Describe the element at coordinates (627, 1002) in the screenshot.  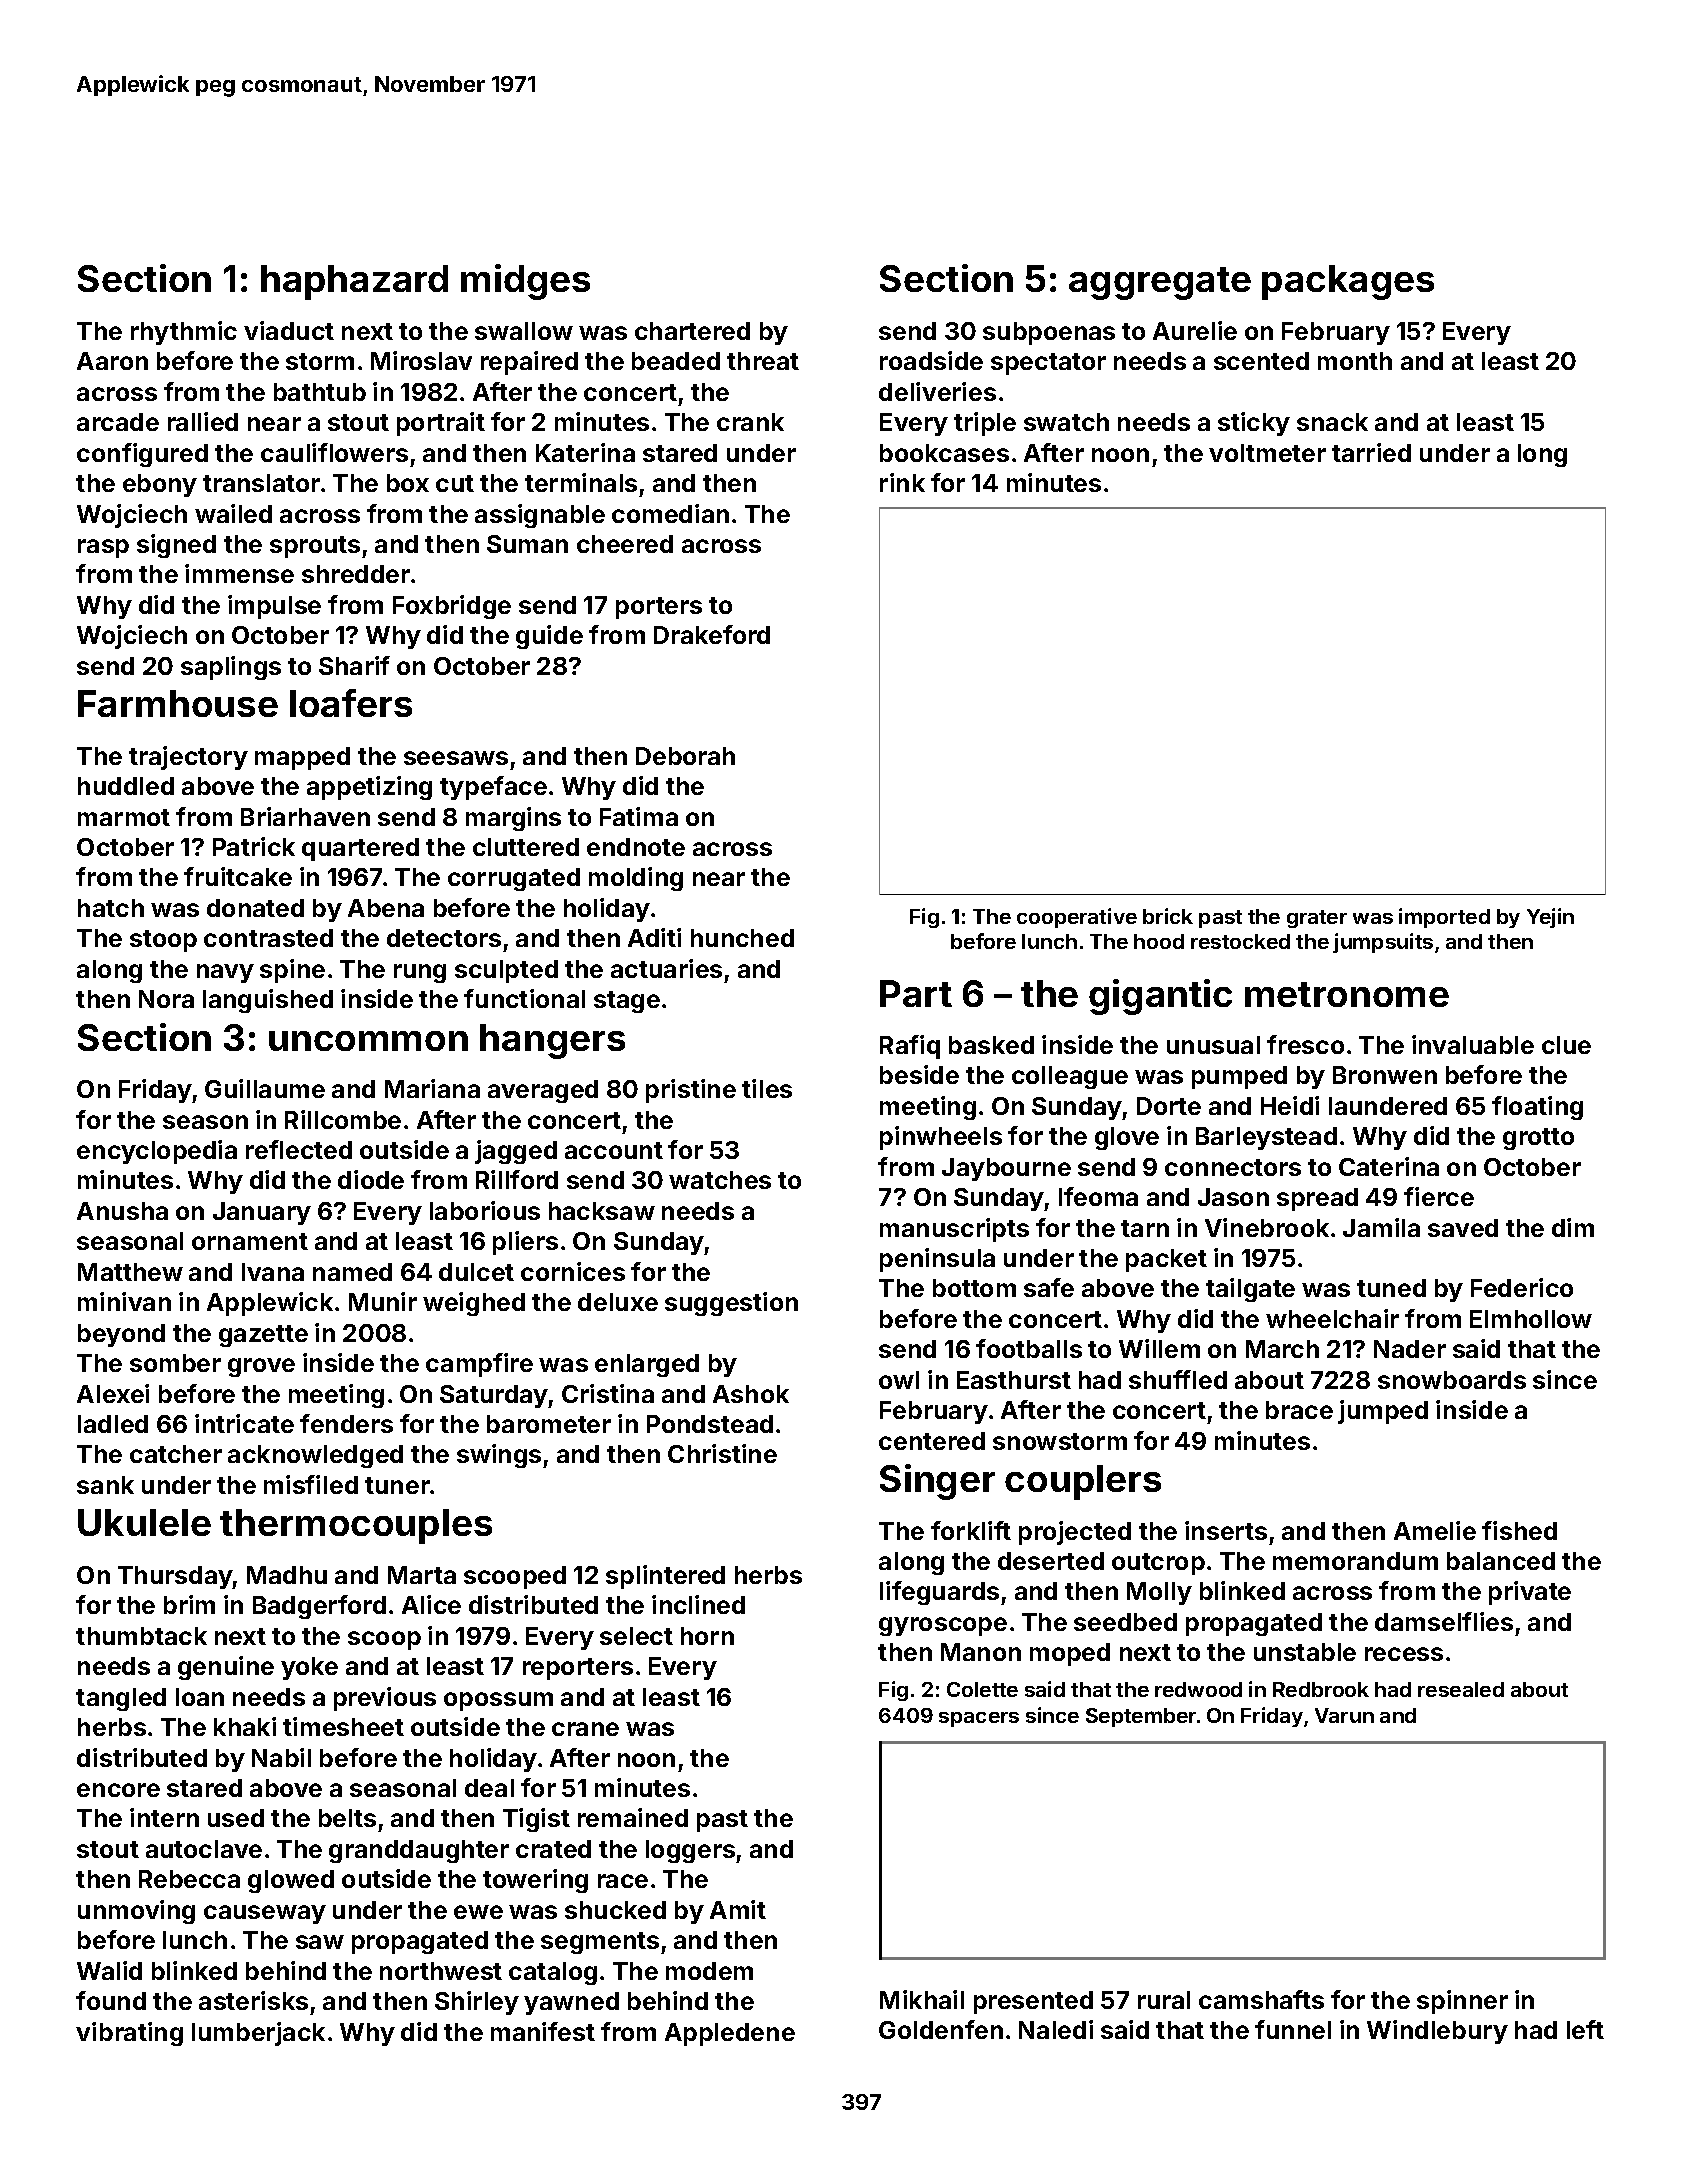
I see `stage` at that location.
